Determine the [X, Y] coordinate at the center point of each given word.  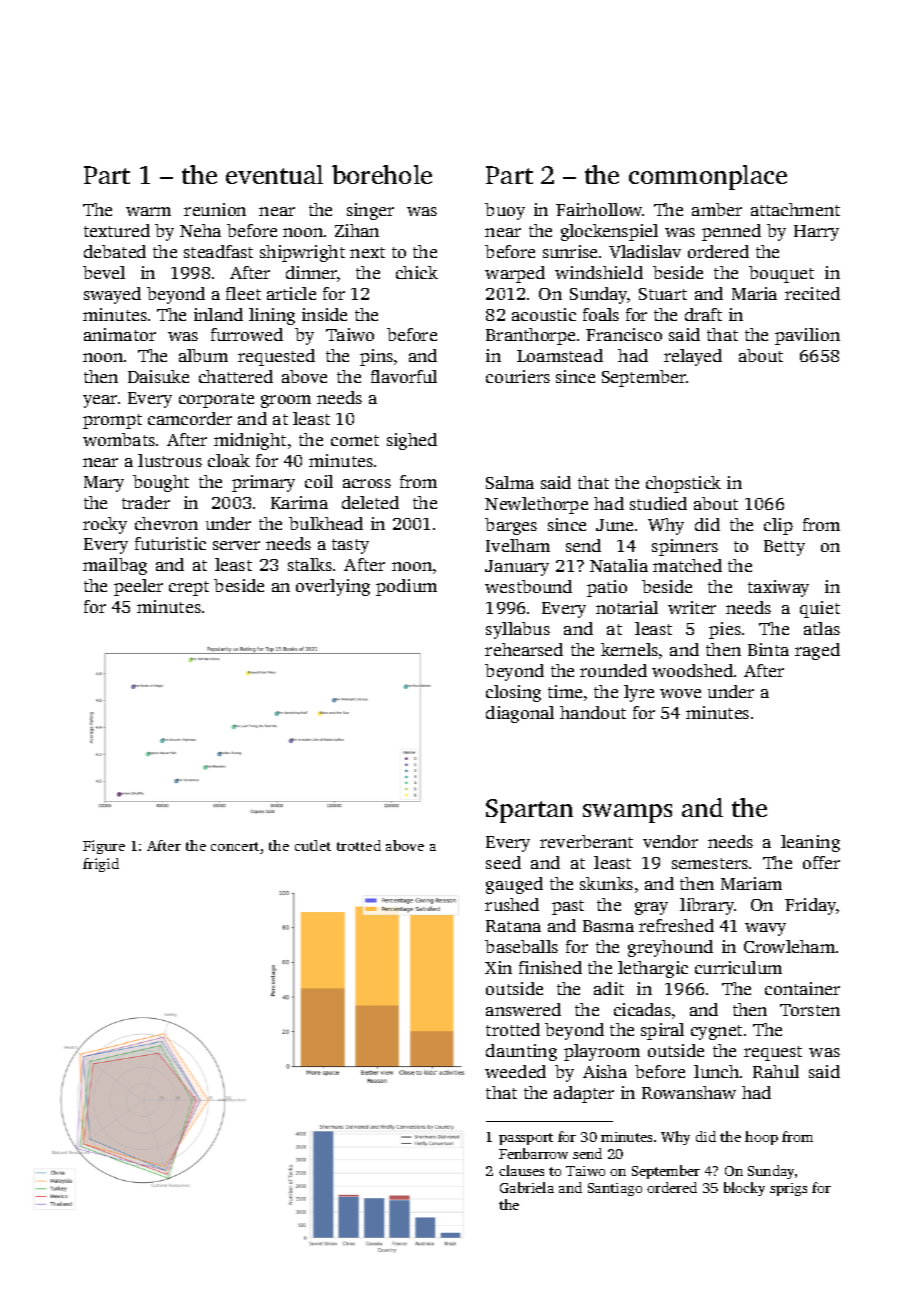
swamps [627, 813]
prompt [112, 421]
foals [601, 314]
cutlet [313, 845]
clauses [521, 1170]
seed [503, 862]
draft [703, 314]
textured [117, 230]
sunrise [570, 251]
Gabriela [527, 1187]
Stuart [663, 294]
